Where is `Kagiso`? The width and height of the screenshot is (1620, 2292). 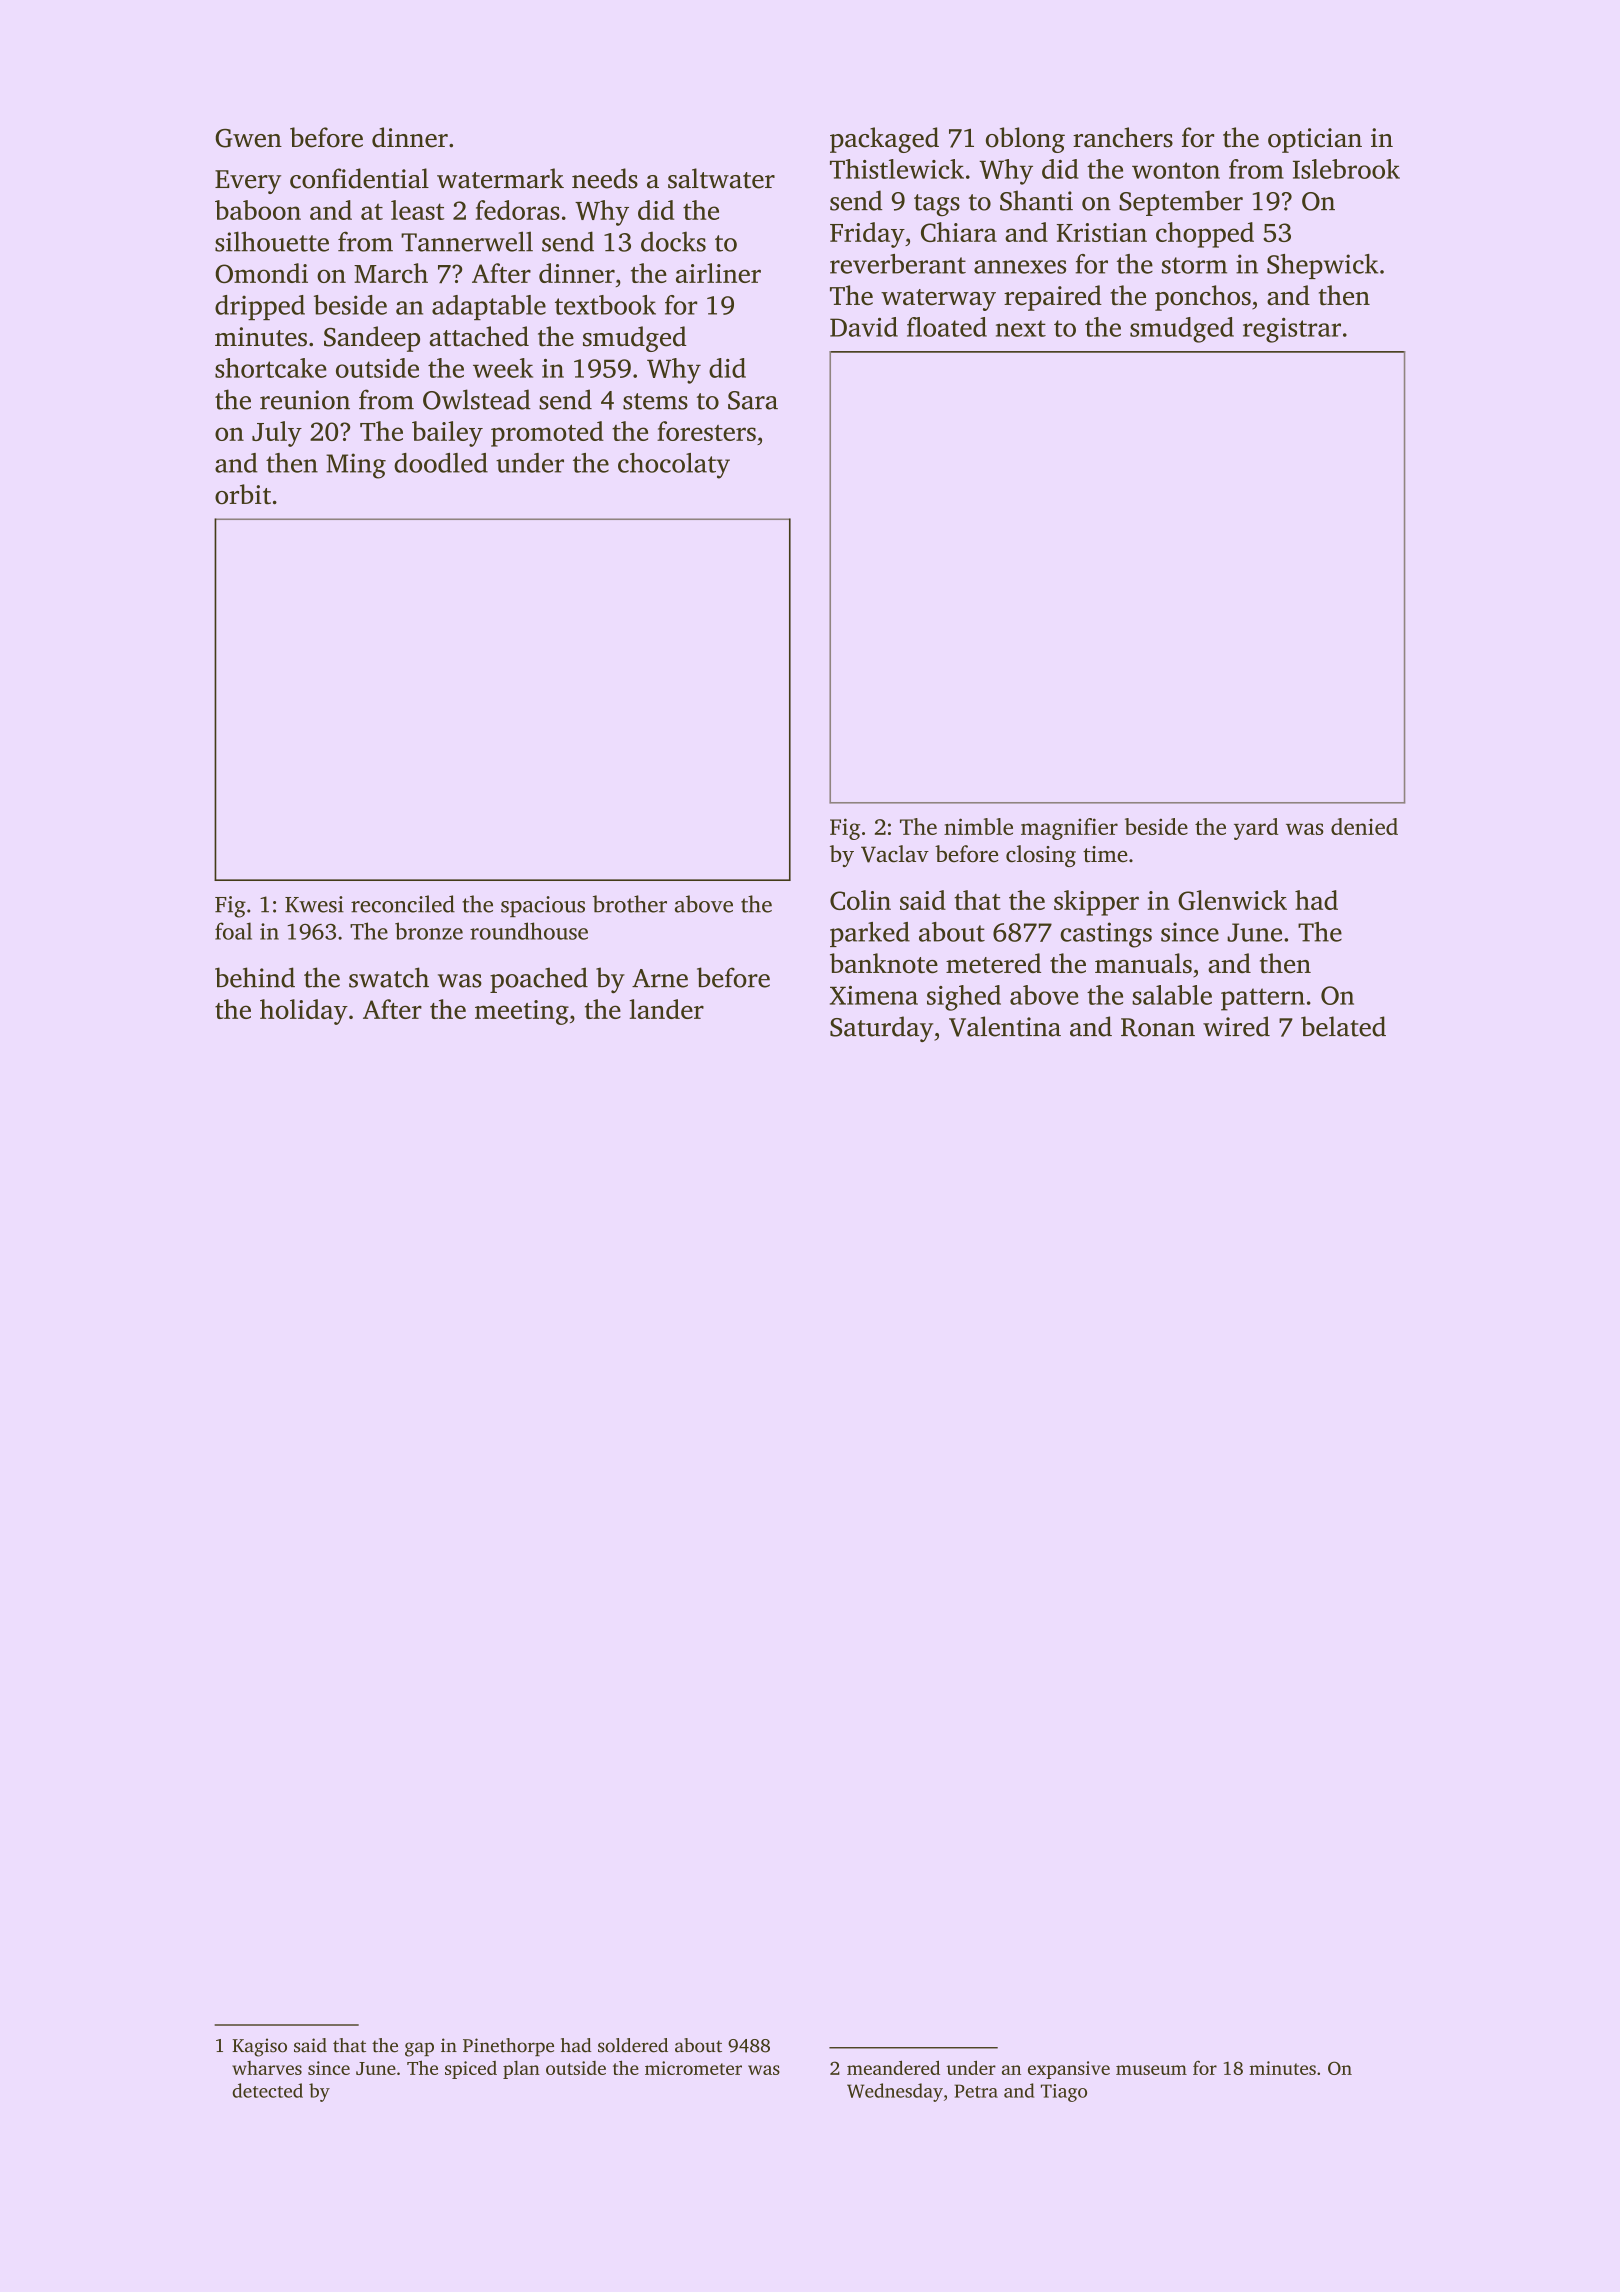 Kagiso is located at coordinates (260, 2047).
